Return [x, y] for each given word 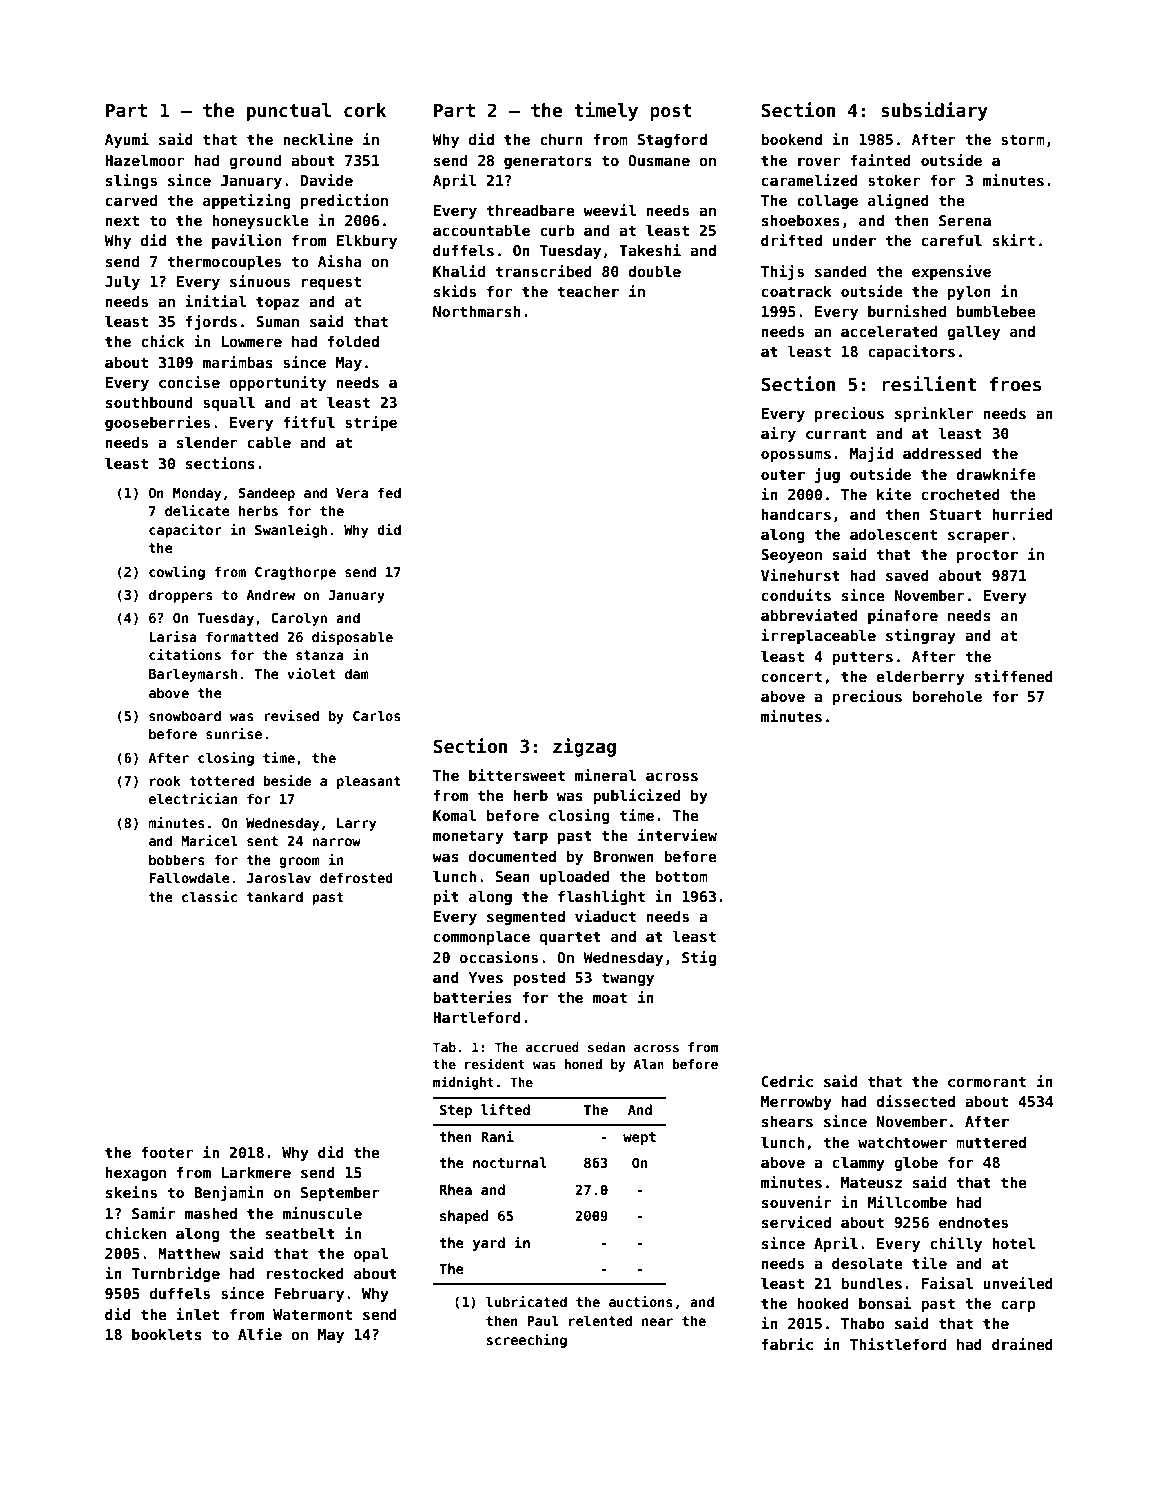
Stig [699, 958]
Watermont [312, 1314]
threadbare [530, 210]
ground [255, 161]
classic [209, 896]
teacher [588, 291]
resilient [929, 384]
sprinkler [934, 414]
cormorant [987, 1081]
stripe [371, 423]
